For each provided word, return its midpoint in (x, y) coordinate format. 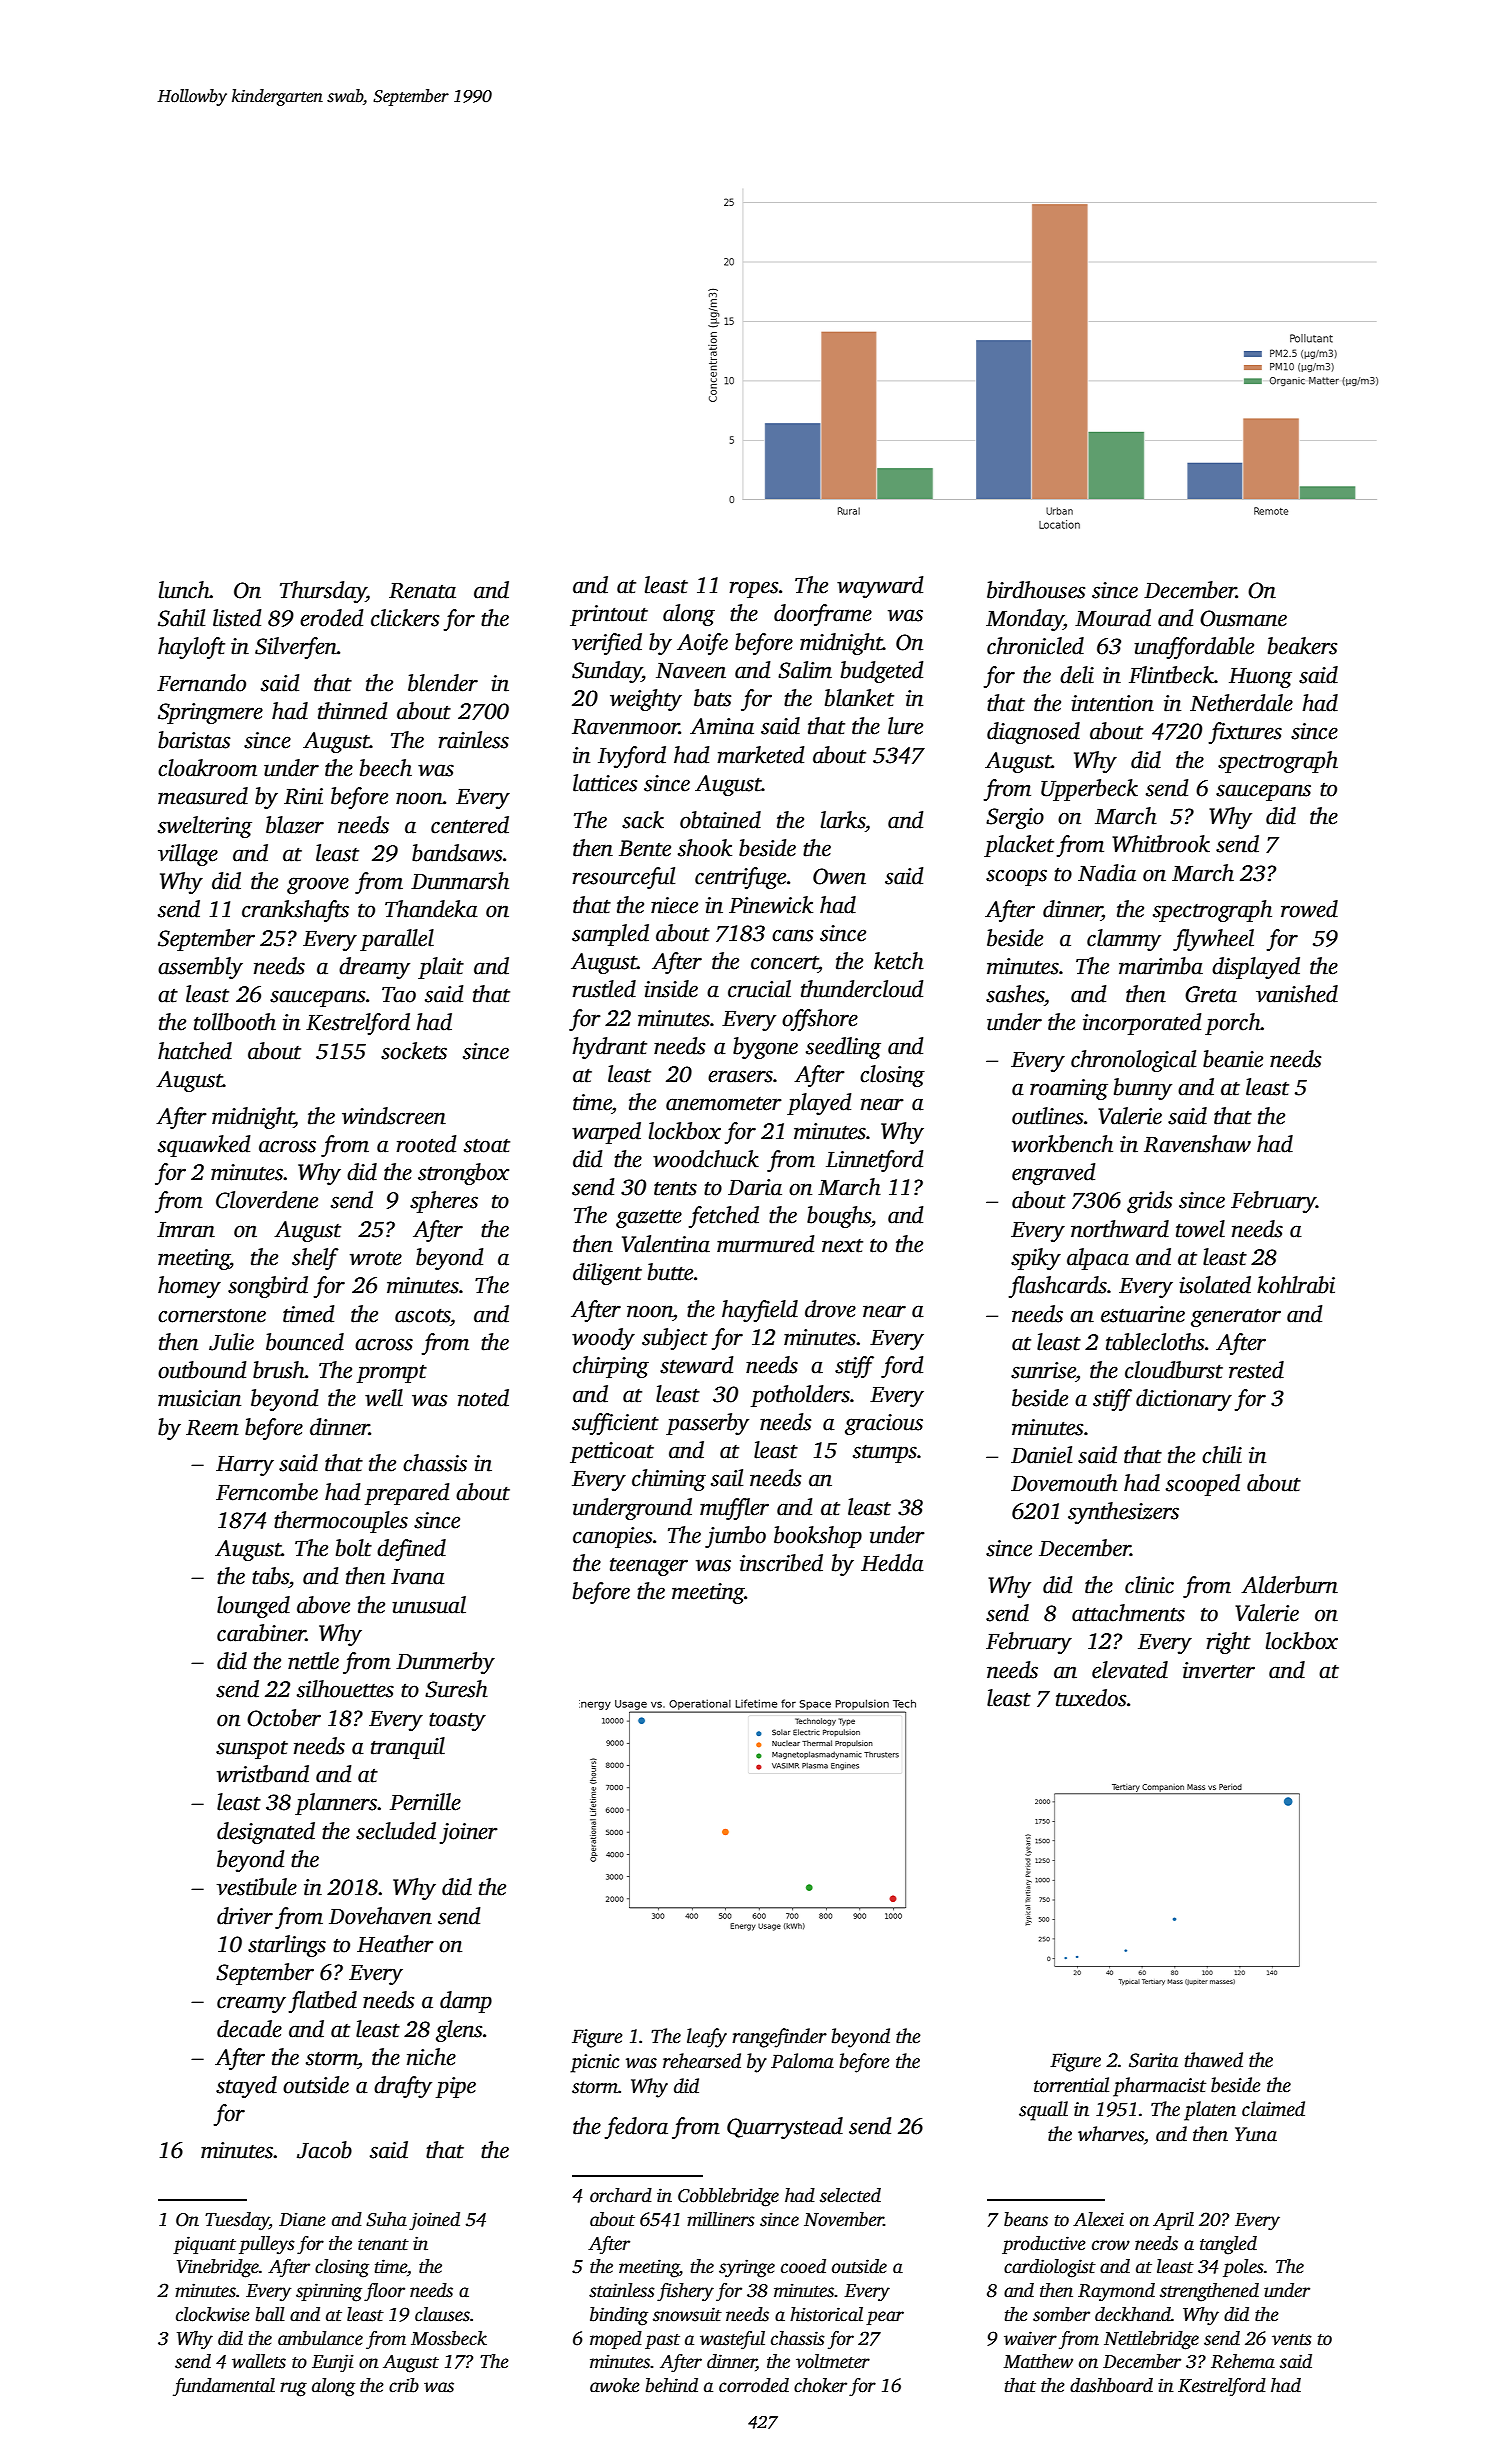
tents (675, 1189)
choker (820, 2385)
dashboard (1111, 2385)
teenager (649, 1566)
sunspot (252, 1749)
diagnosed (1033, 733)
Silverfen (296, 648)
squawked (204, 1146)
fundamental (224, 2387)
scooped (1203, 1485)
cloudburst (1174, 1370)
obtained (720, 820)
